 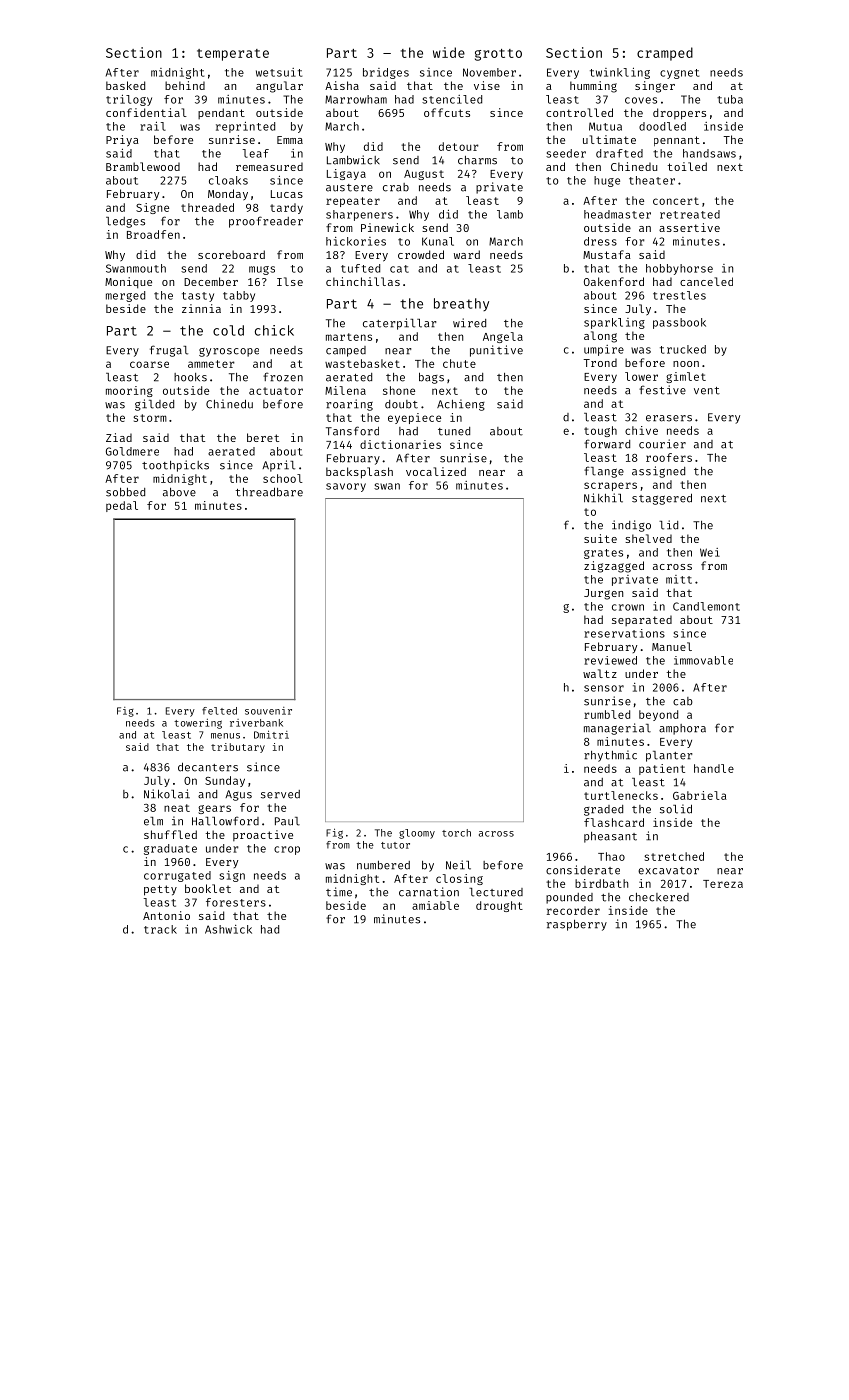 What do you see at coordinates (179, 492) in the screenshot?
I see `above` at bounding box center [179, 492].
